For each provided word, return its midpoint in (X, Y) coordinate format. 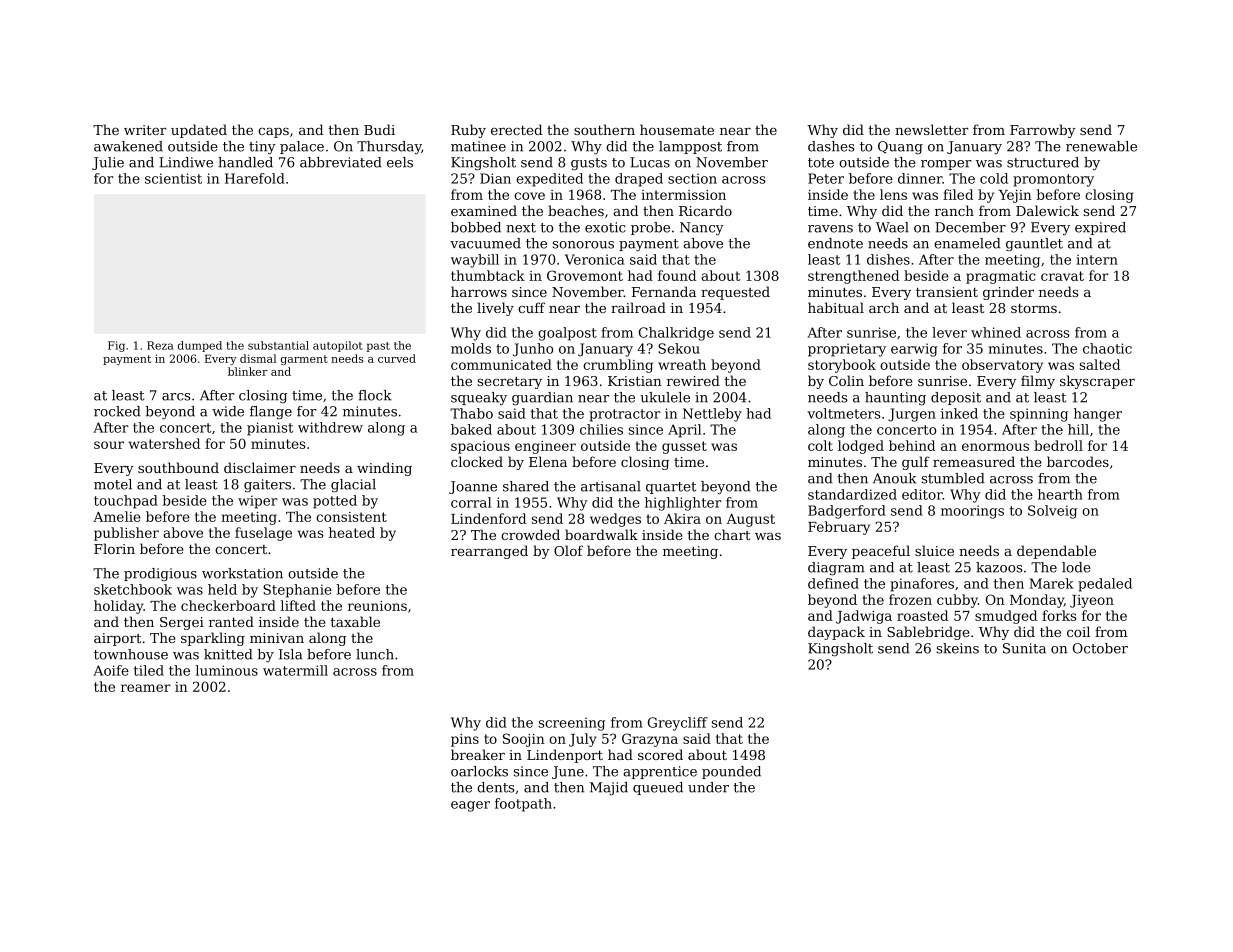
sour (109, 445)
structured (1043, 162)
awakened (128, 146)
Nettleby (712, 415)
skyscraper (1097, 382)
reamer (146, 688)
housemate (677, 129)
